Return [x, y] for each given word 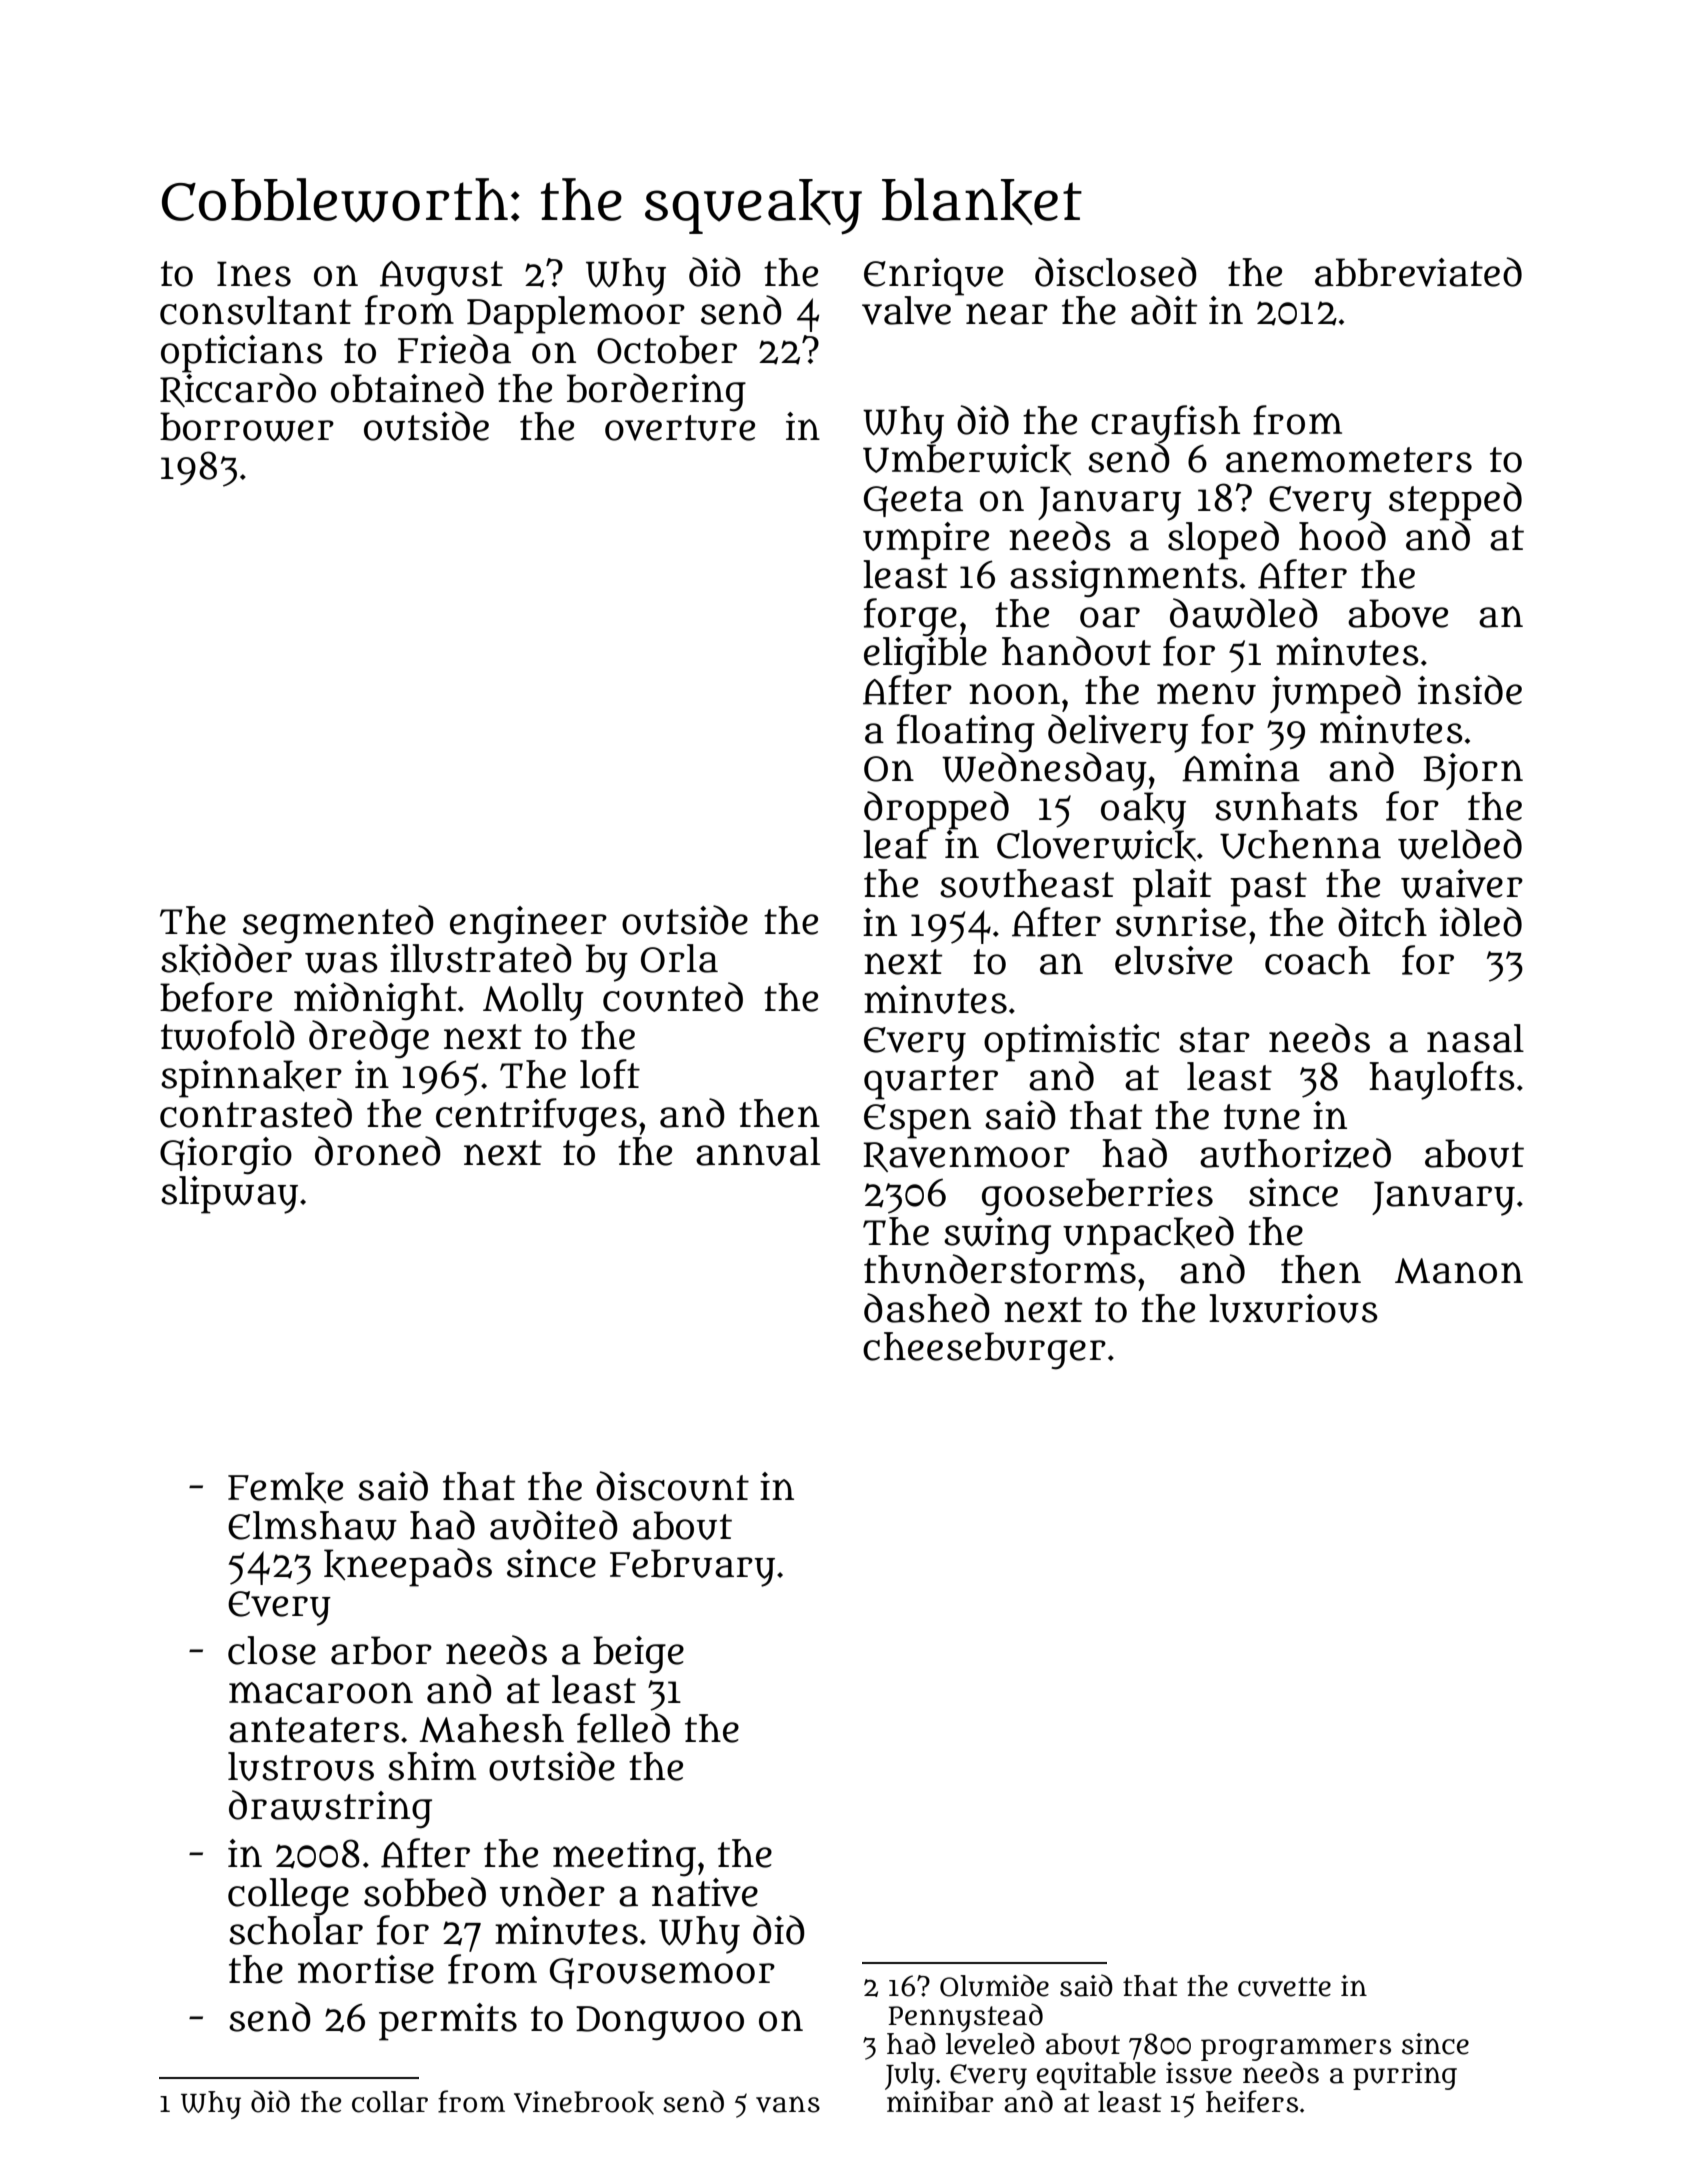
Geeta [913, 501]
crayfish [1165, 424]
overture [680, 428]
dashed [927, 1308]
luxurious [1293, 1308]
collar [390, 2102]
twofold [228, 1035]
